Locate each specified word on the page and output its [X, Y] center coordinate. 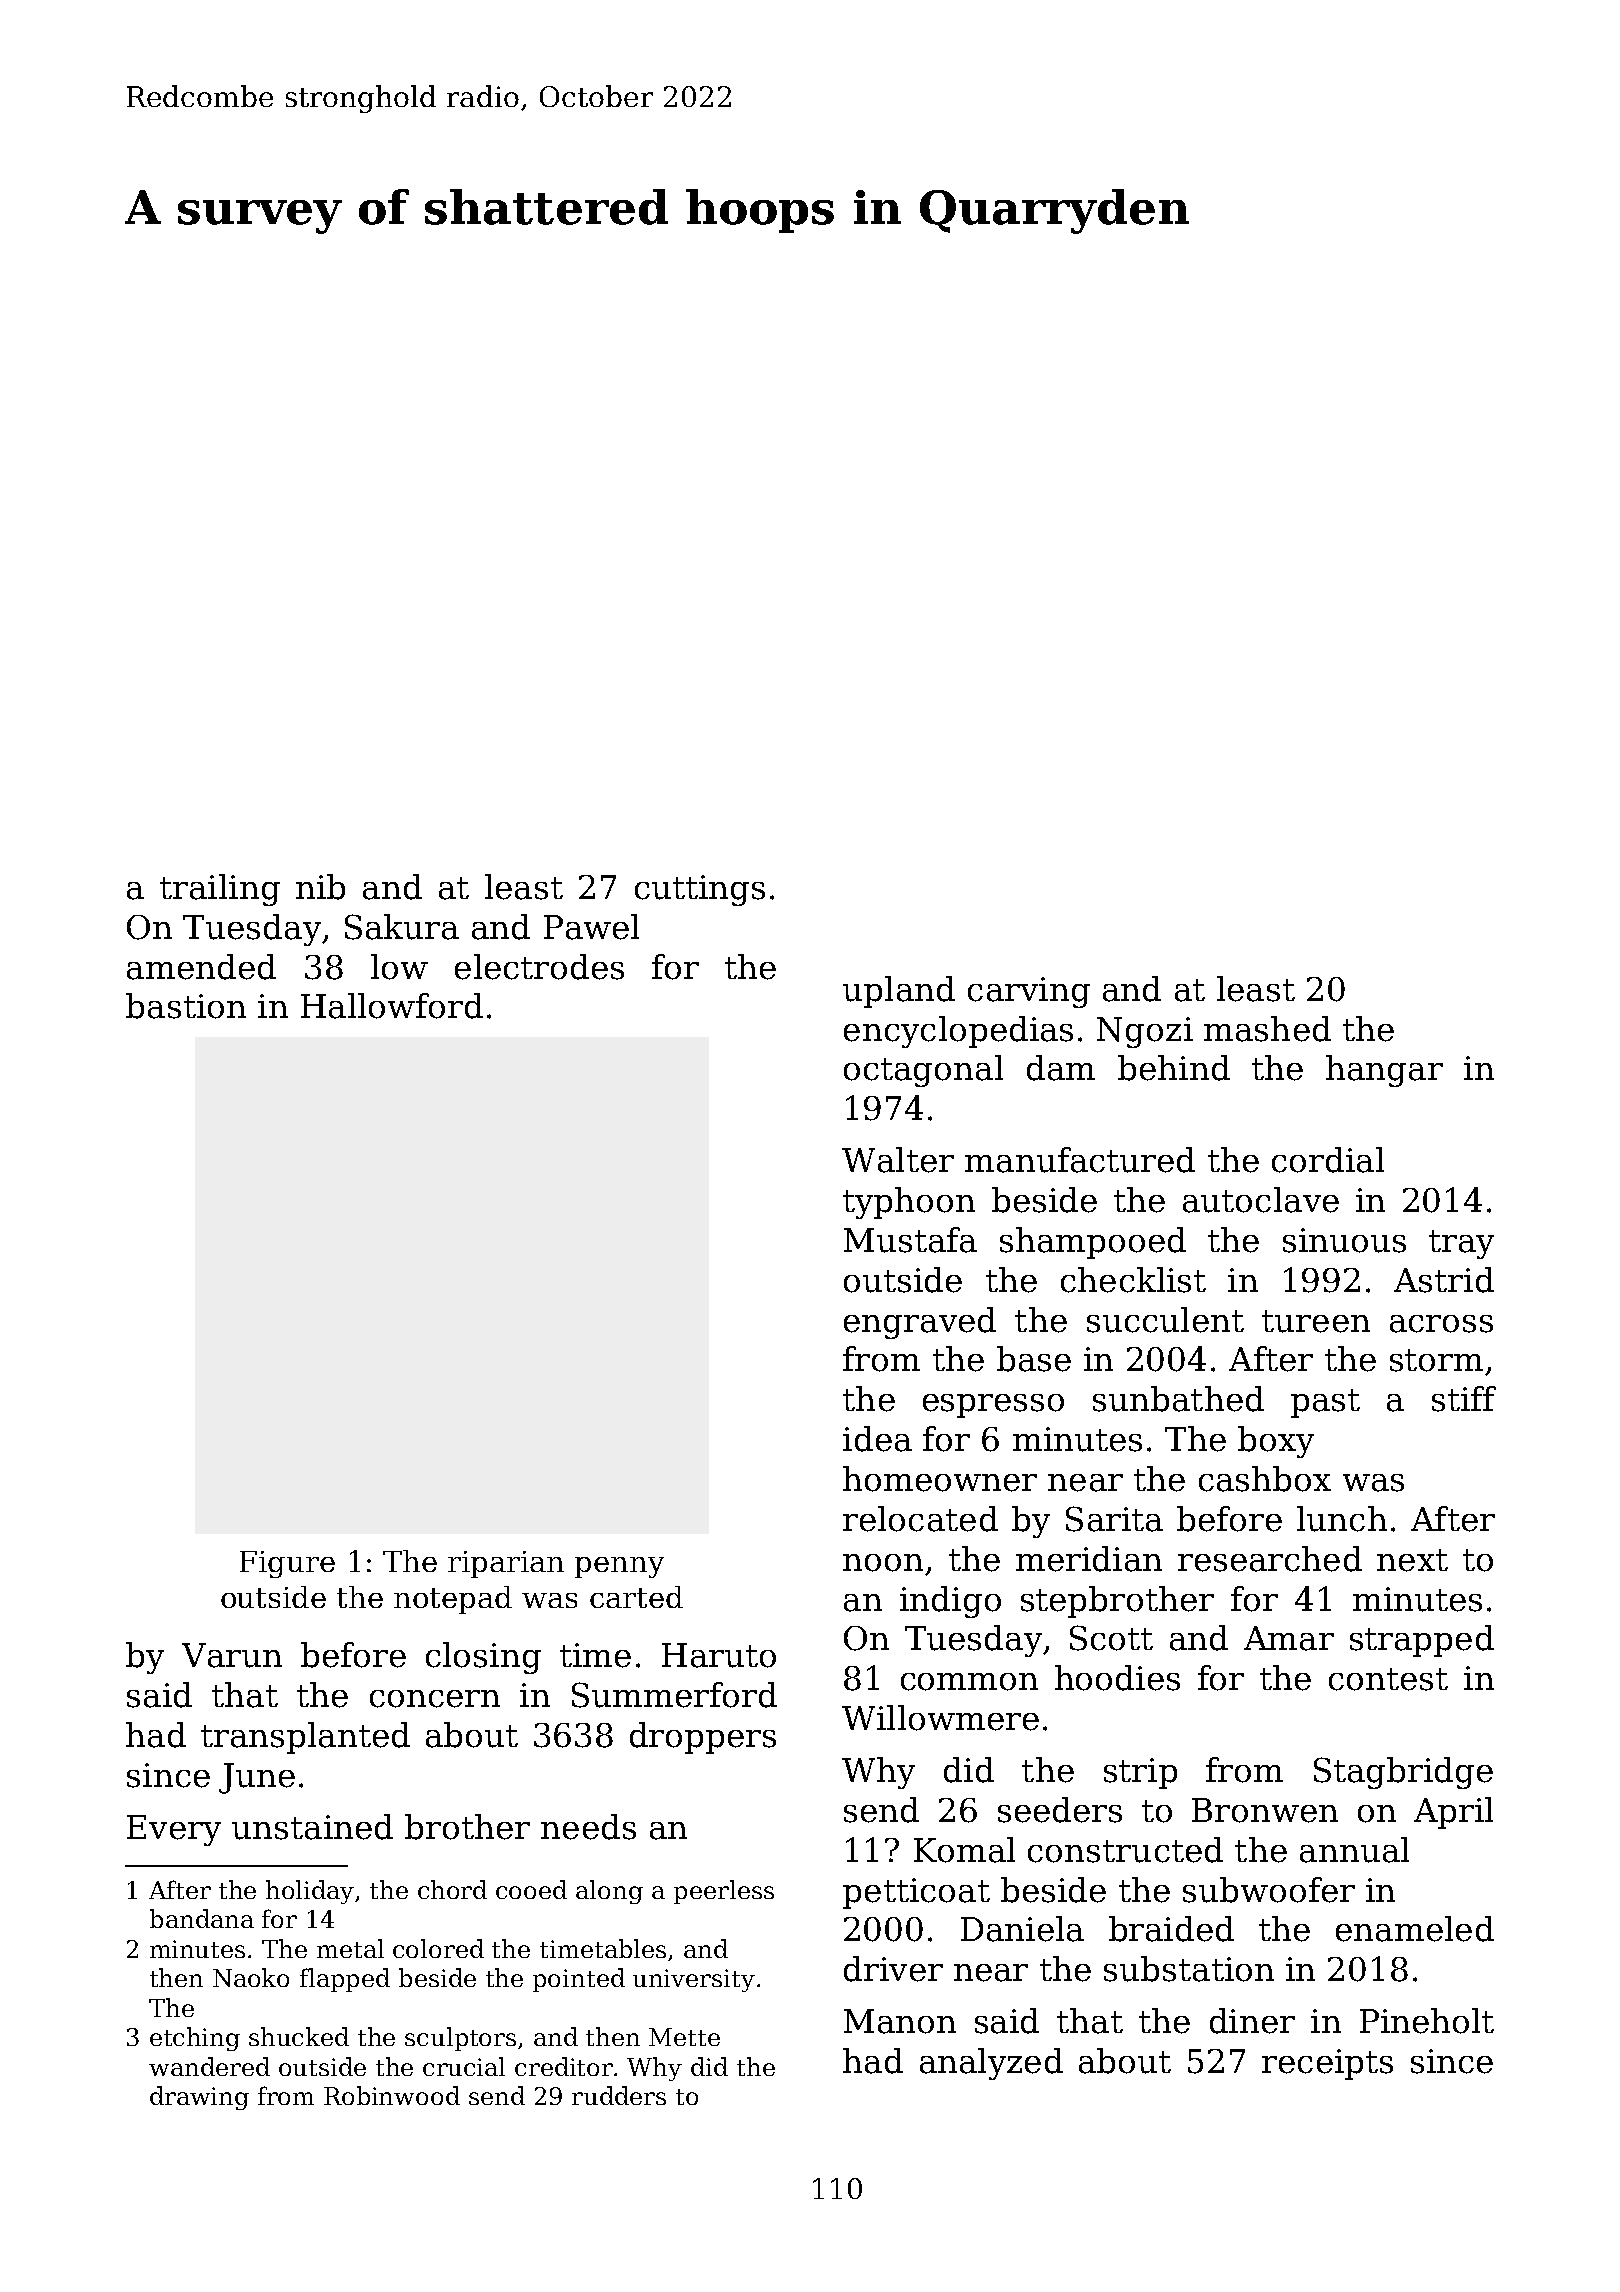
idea [877, 1439]
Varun [232, 1655]
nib [320, 887]
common [969, 1682]
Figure [287, 1564]
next [1412, 1560]
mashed [1267, 1029]
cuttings [700, 890]
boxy [1276, 1442]
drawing [199, 2098]
